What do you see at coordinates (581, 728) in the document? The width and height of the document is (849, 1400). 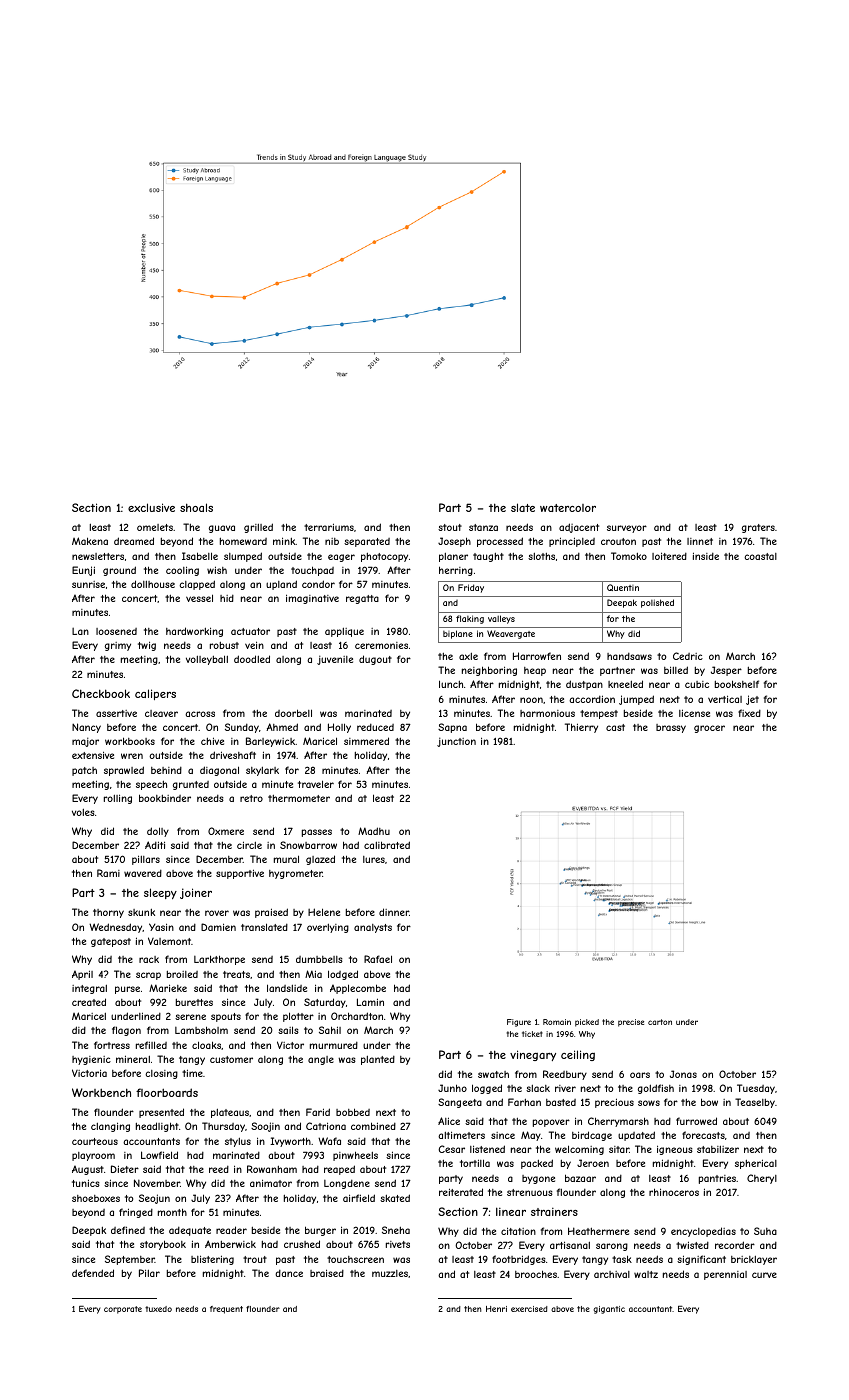 I see `Thierry` at bounding box center [581, 728].
